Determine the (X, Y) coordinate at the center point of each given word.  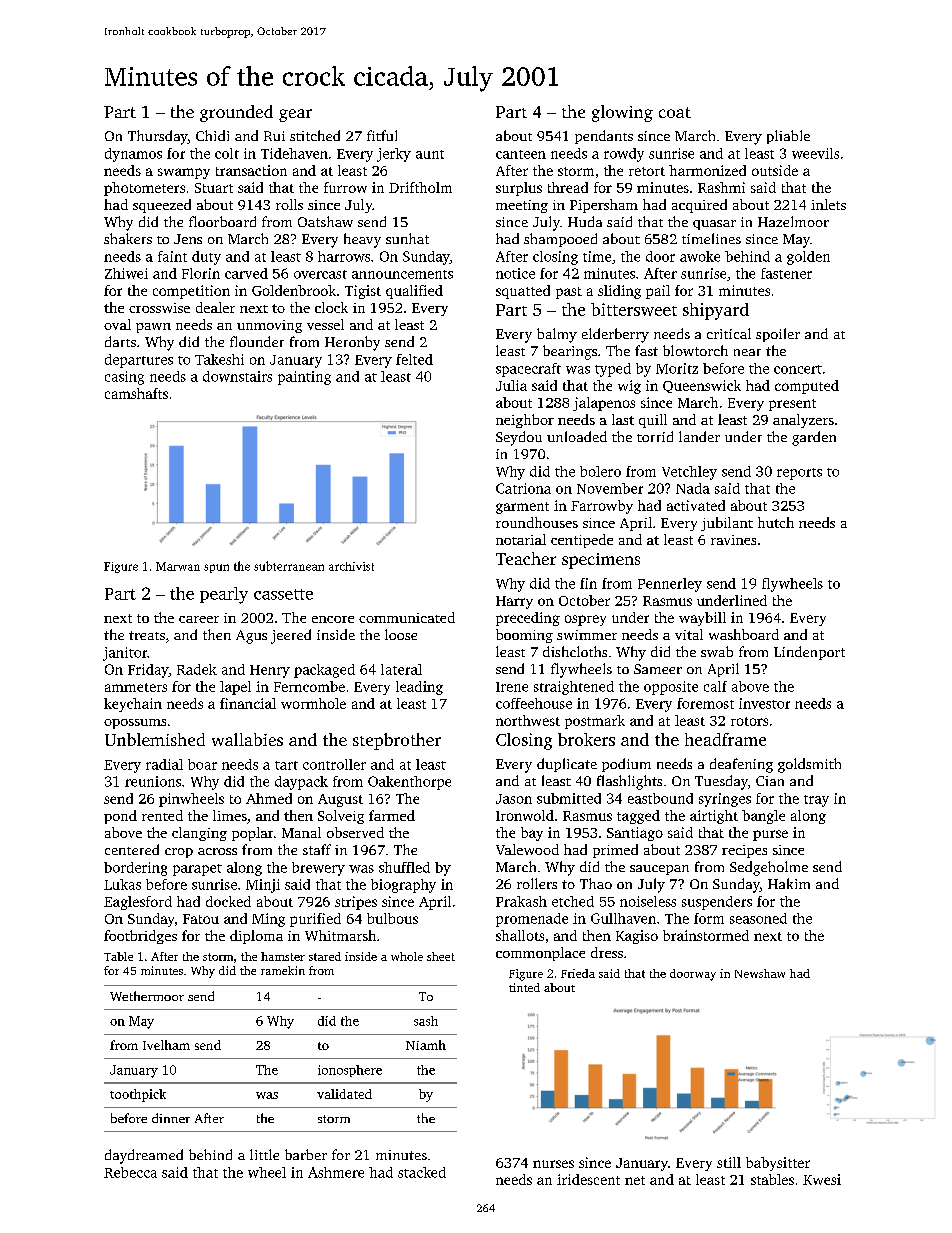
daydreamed (144, 1156)
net (635, 1180)
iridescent (588, 1179)
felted (414, 359)
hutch (776, 522)
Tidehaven (294, 153)
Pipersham (604, 206)
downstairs (237, 376)
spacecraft (528, 370)
